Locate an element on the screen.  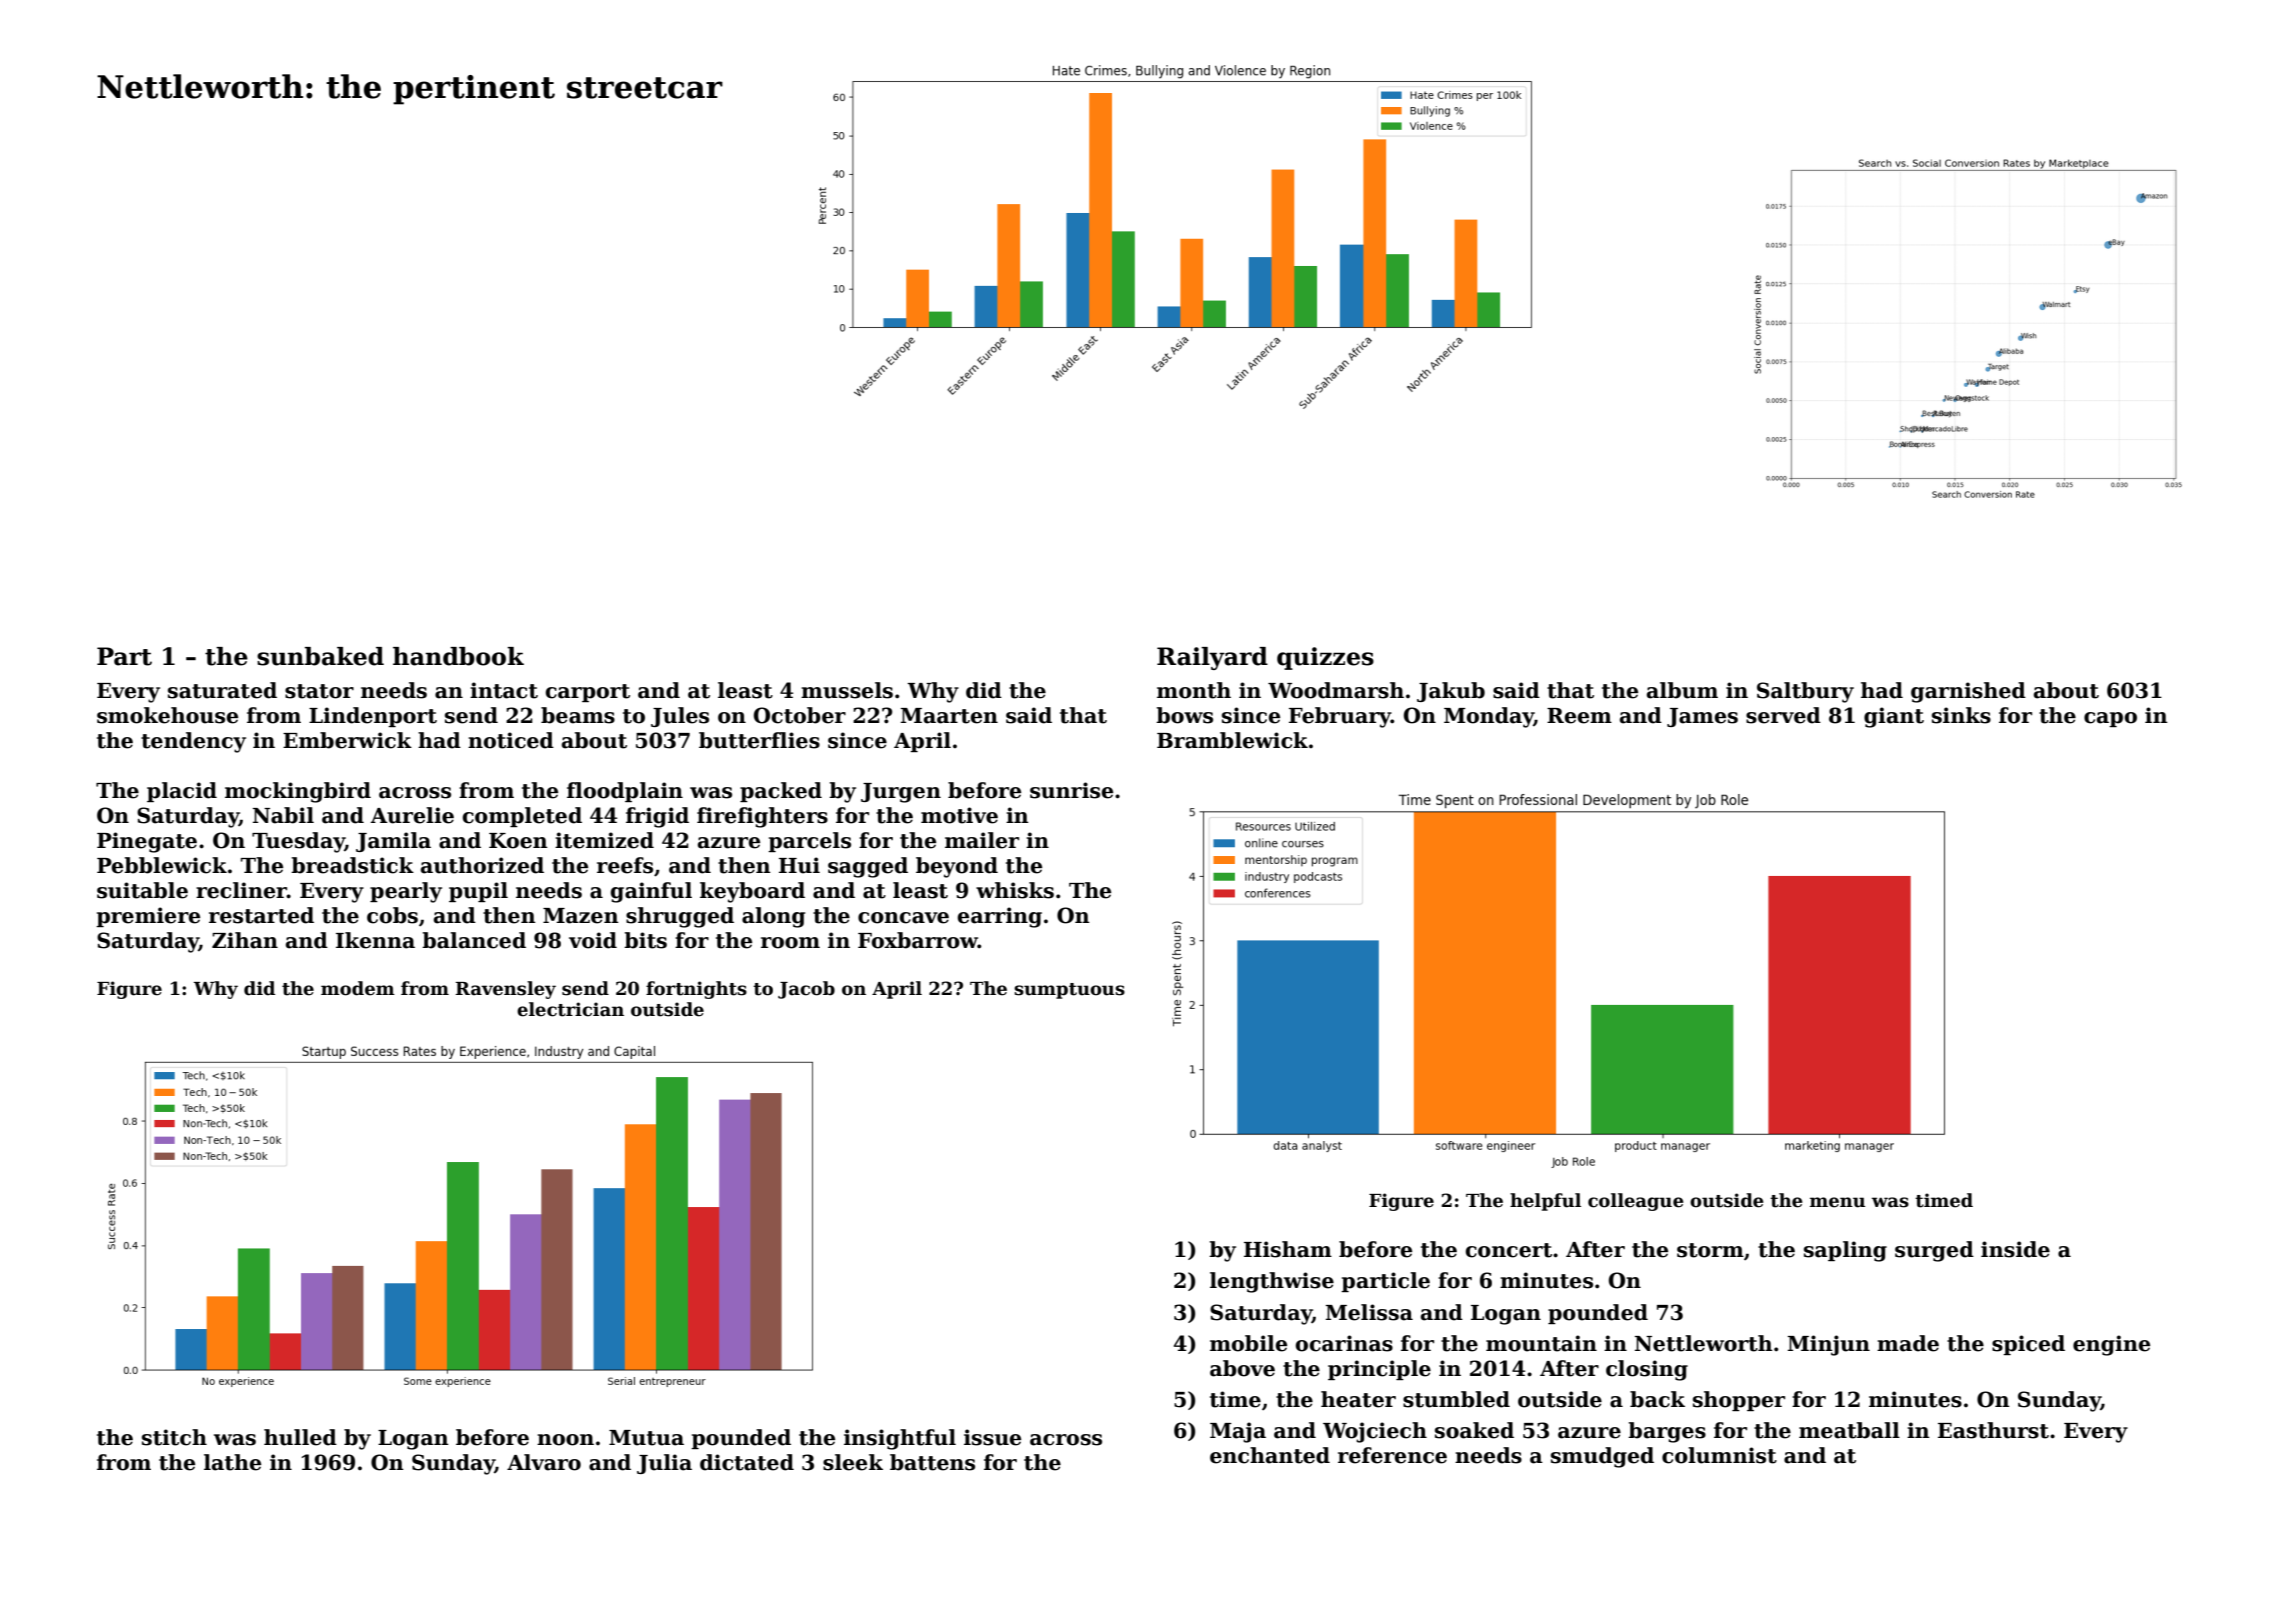
Zihan is located at coordinates (245, 940).
